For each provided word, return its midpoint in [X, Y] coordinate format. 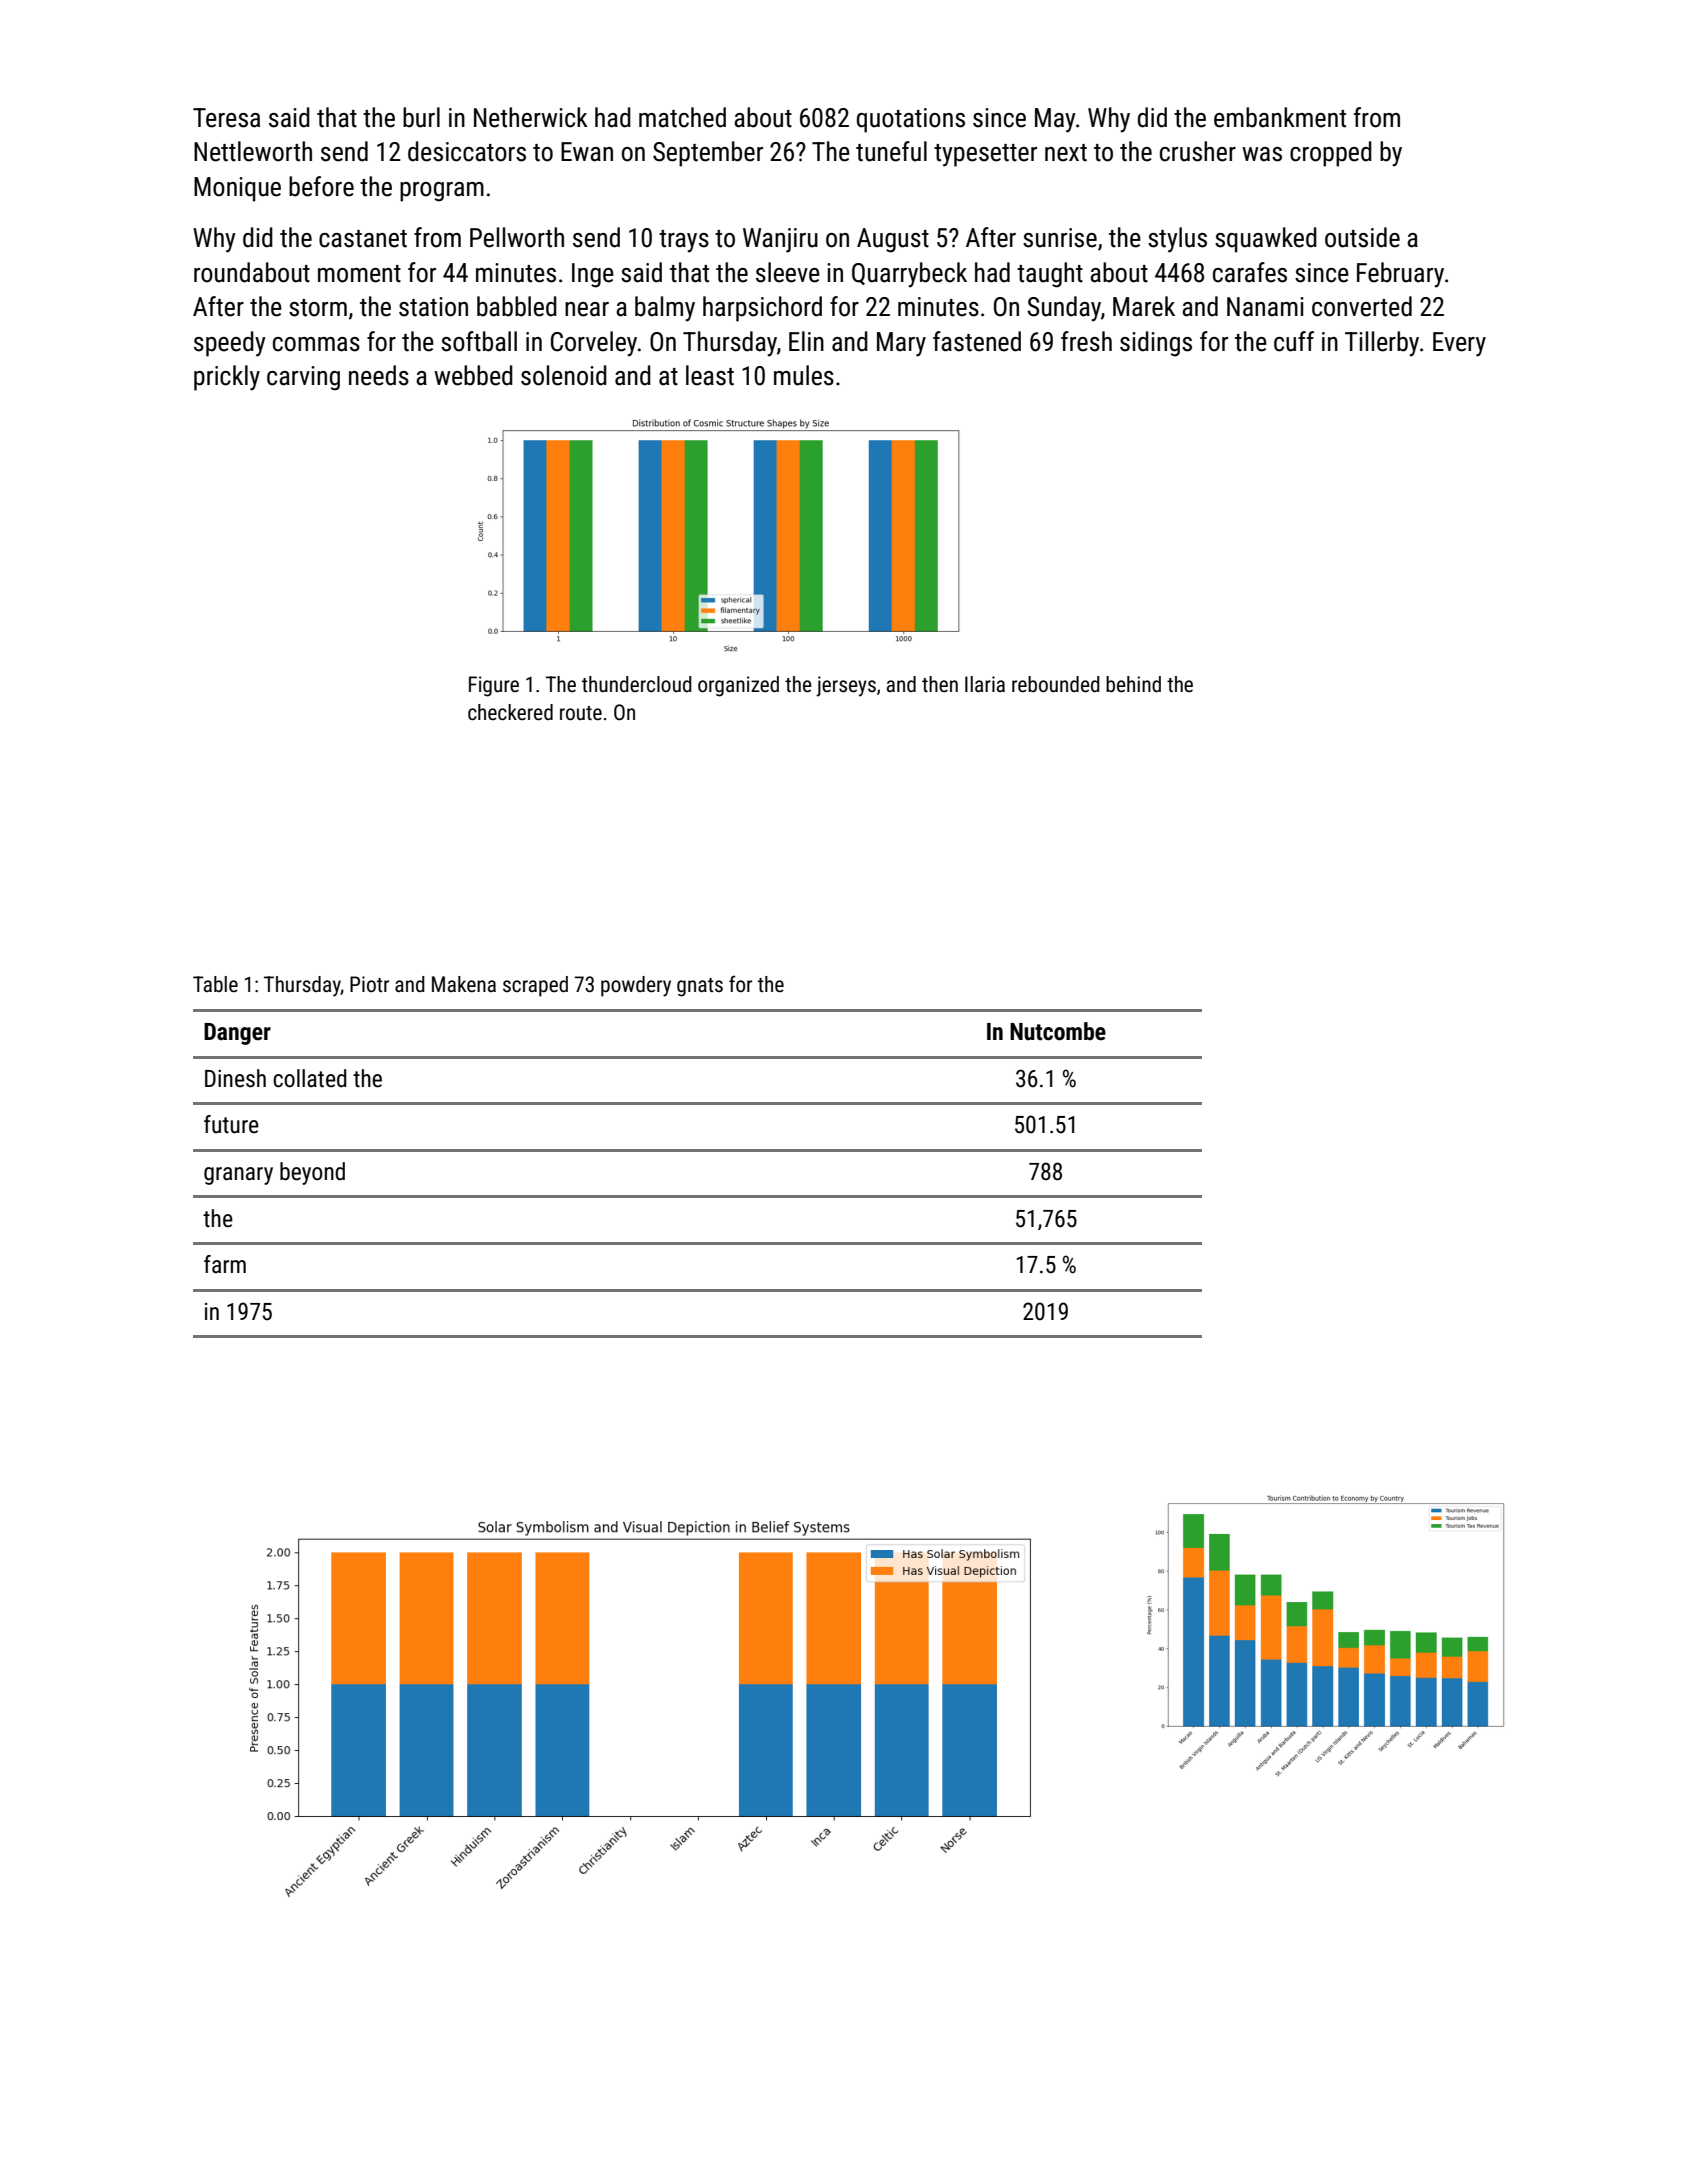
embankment [1280, 117]
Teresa [226, 118]
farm [225, 1264]
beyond [312, 1173]
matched [682, 117]
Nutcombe [1058, 1031]
